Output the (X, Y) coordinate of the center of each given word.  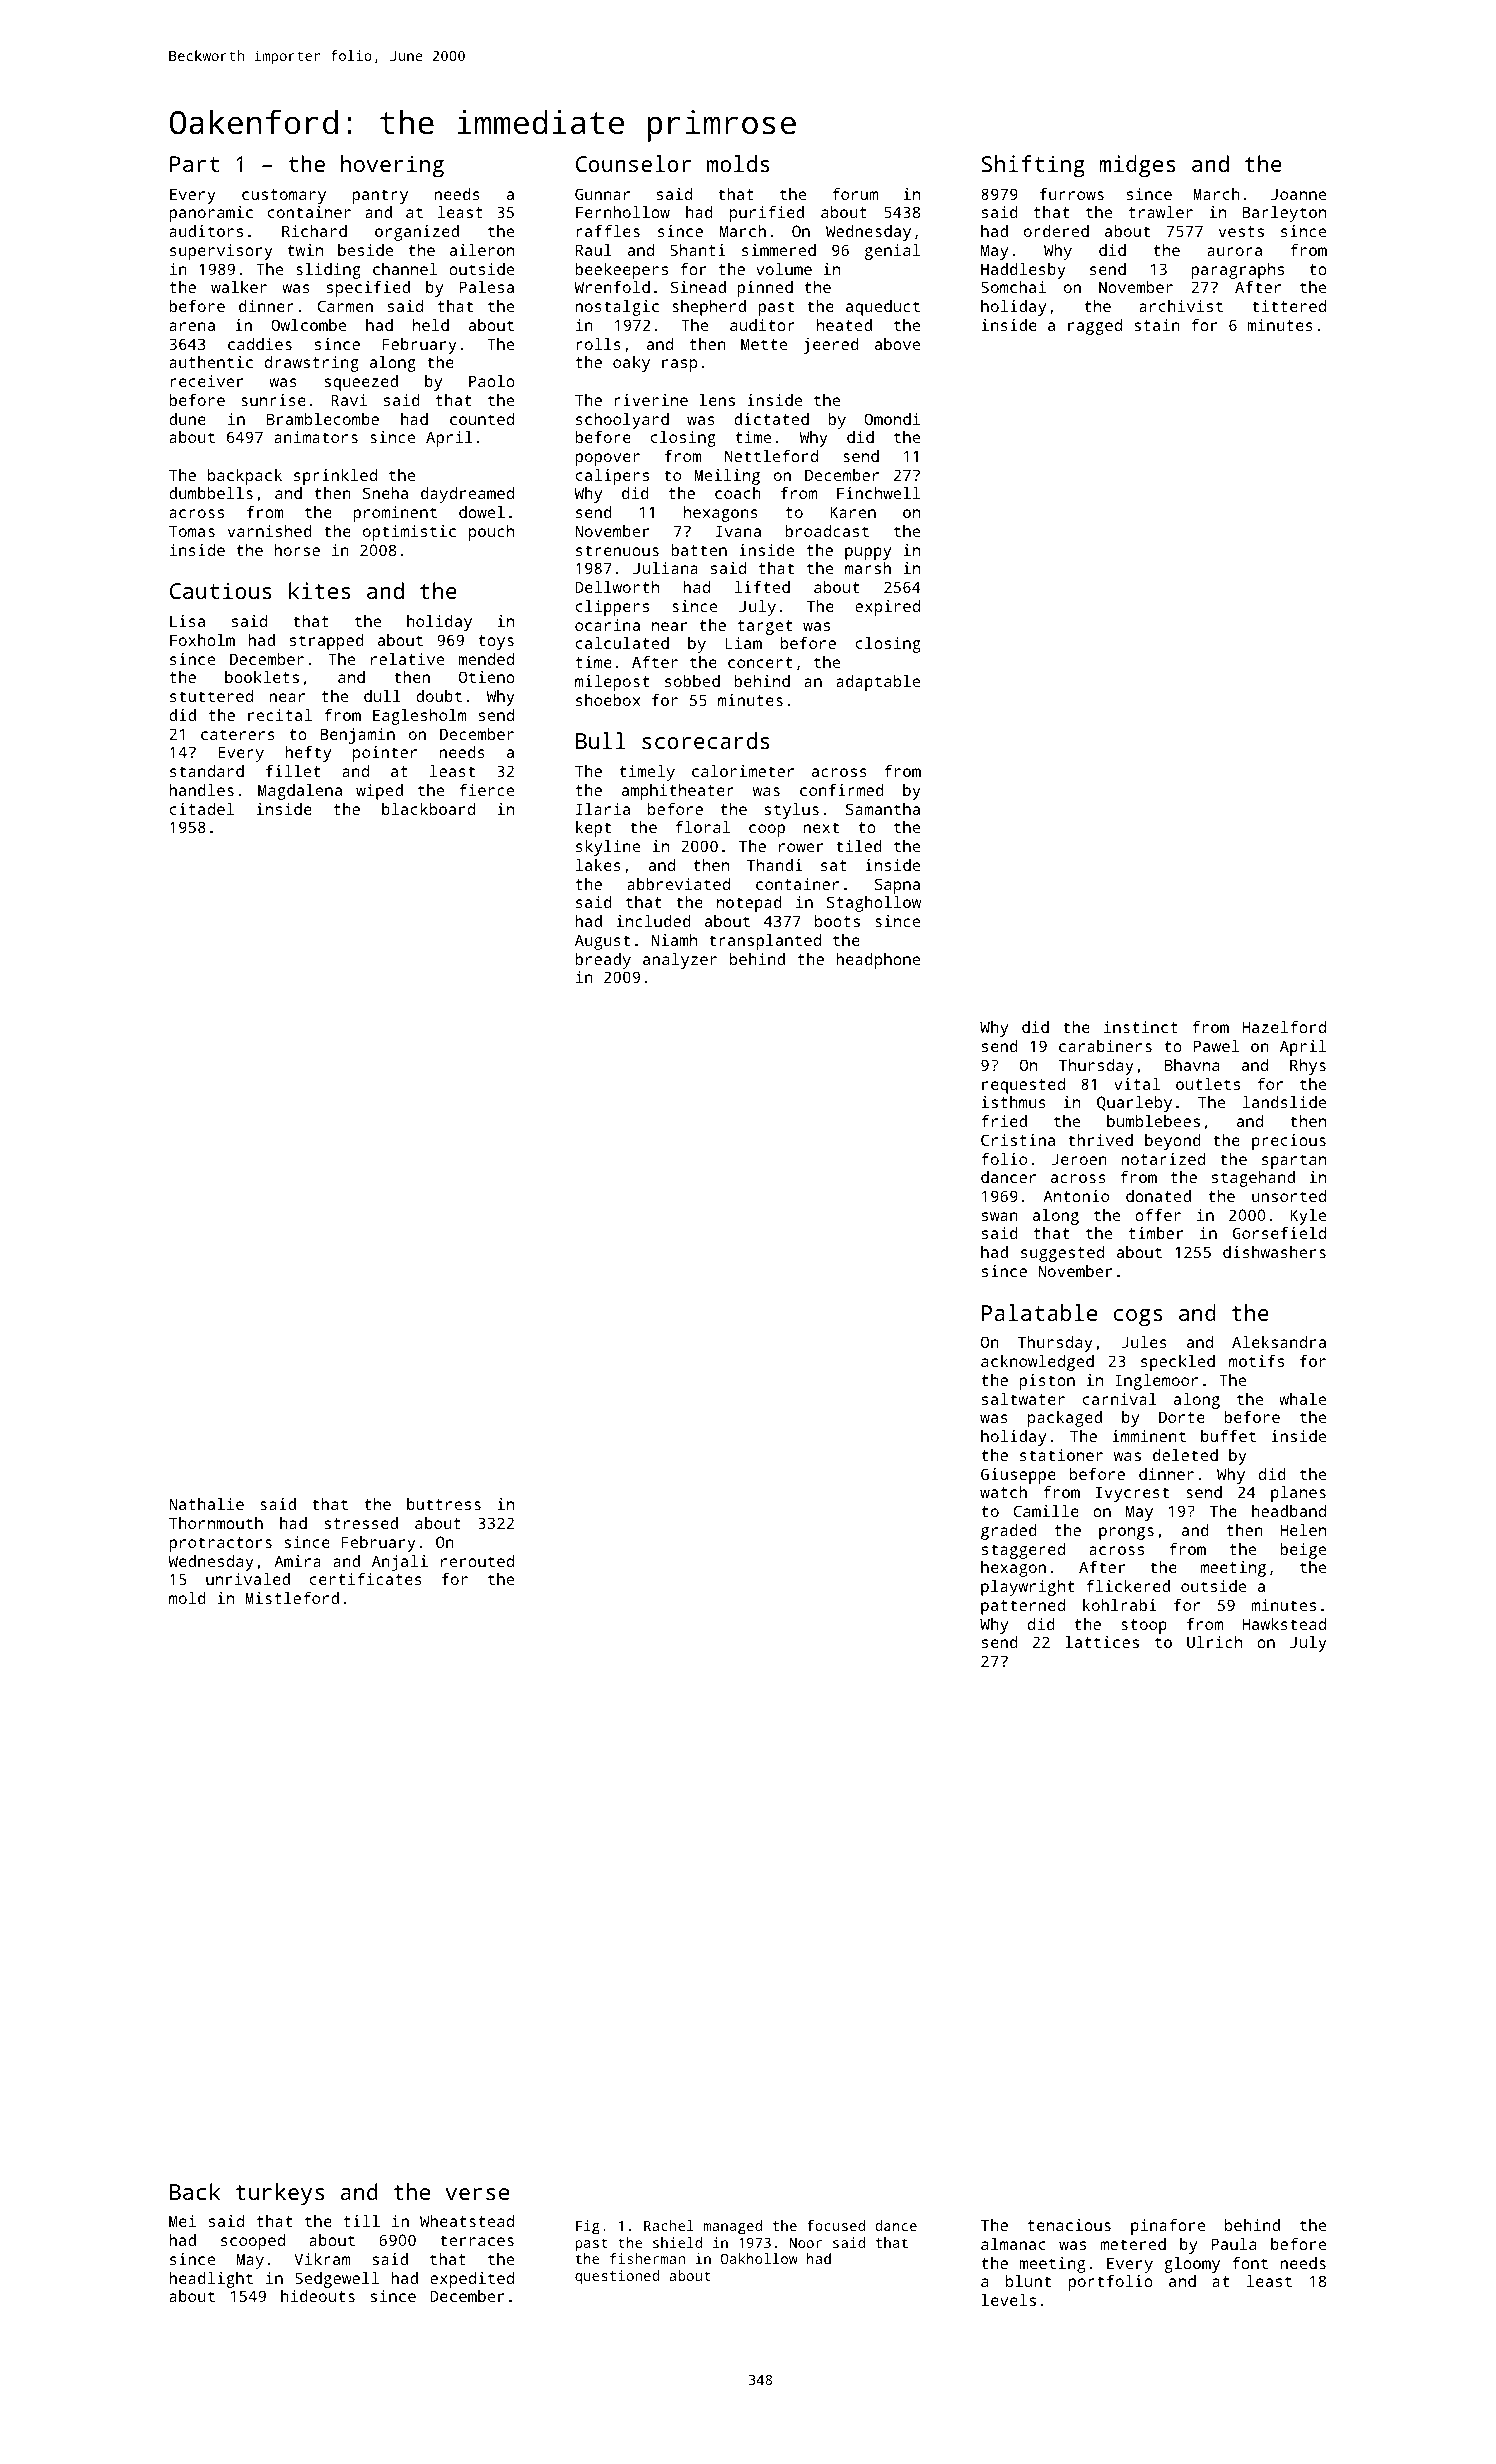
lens (717, 400)
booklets (262, 677)
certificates (366, 1579)
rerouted (477, 1561)
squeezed (361, 383)
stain (1157, 325)
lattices (1102, 1642)
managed (733, 2227)
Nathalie (206, 1504)
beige (1303, 1551)
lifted (762, 587)
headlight (211, 2280)
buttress (444, 1504)
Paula (1233, 2244)
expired (887, 608)
